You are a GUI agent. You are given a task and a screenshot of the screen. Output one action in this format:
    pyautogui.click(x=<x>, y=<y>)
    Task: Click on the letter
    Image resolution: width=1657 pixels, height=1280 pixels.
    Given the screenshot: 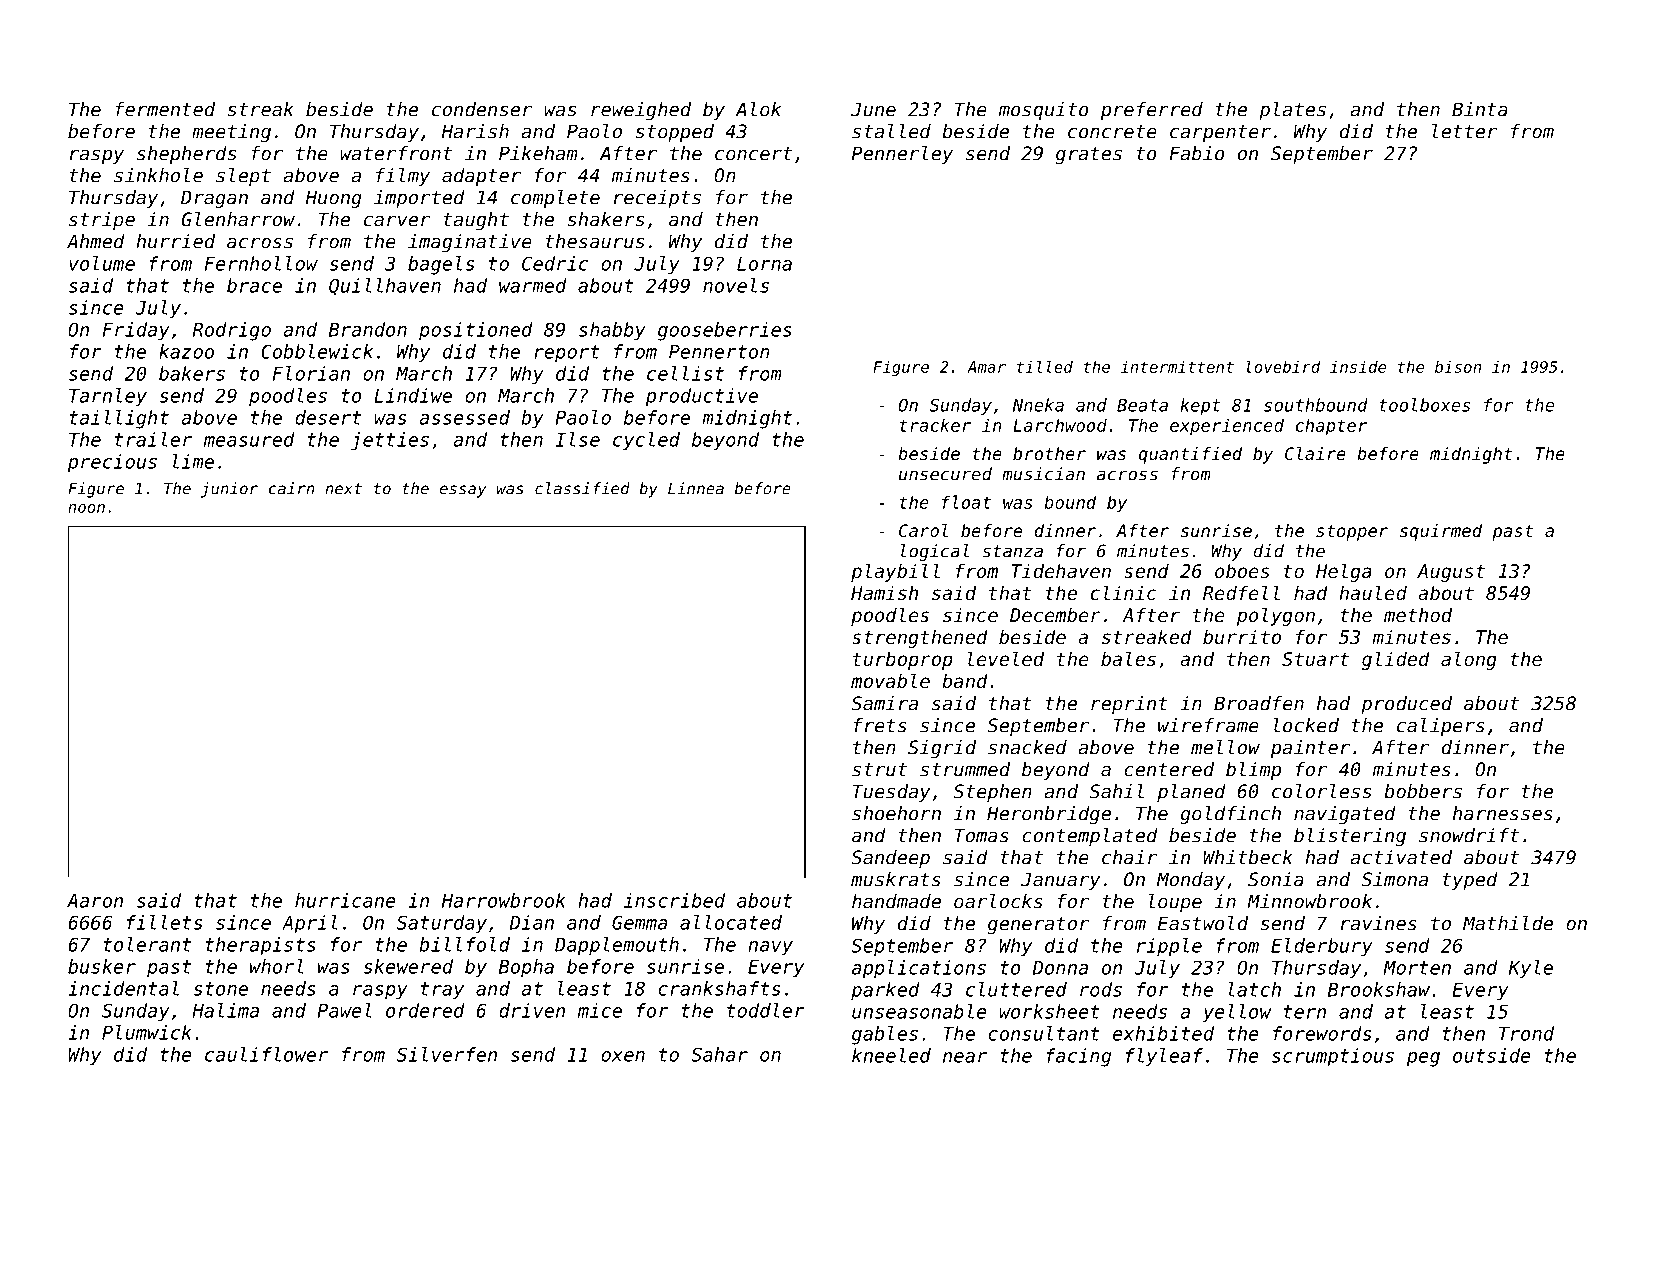 What is the action you would take?
    pyautogui.click(x=1464, y=131)
